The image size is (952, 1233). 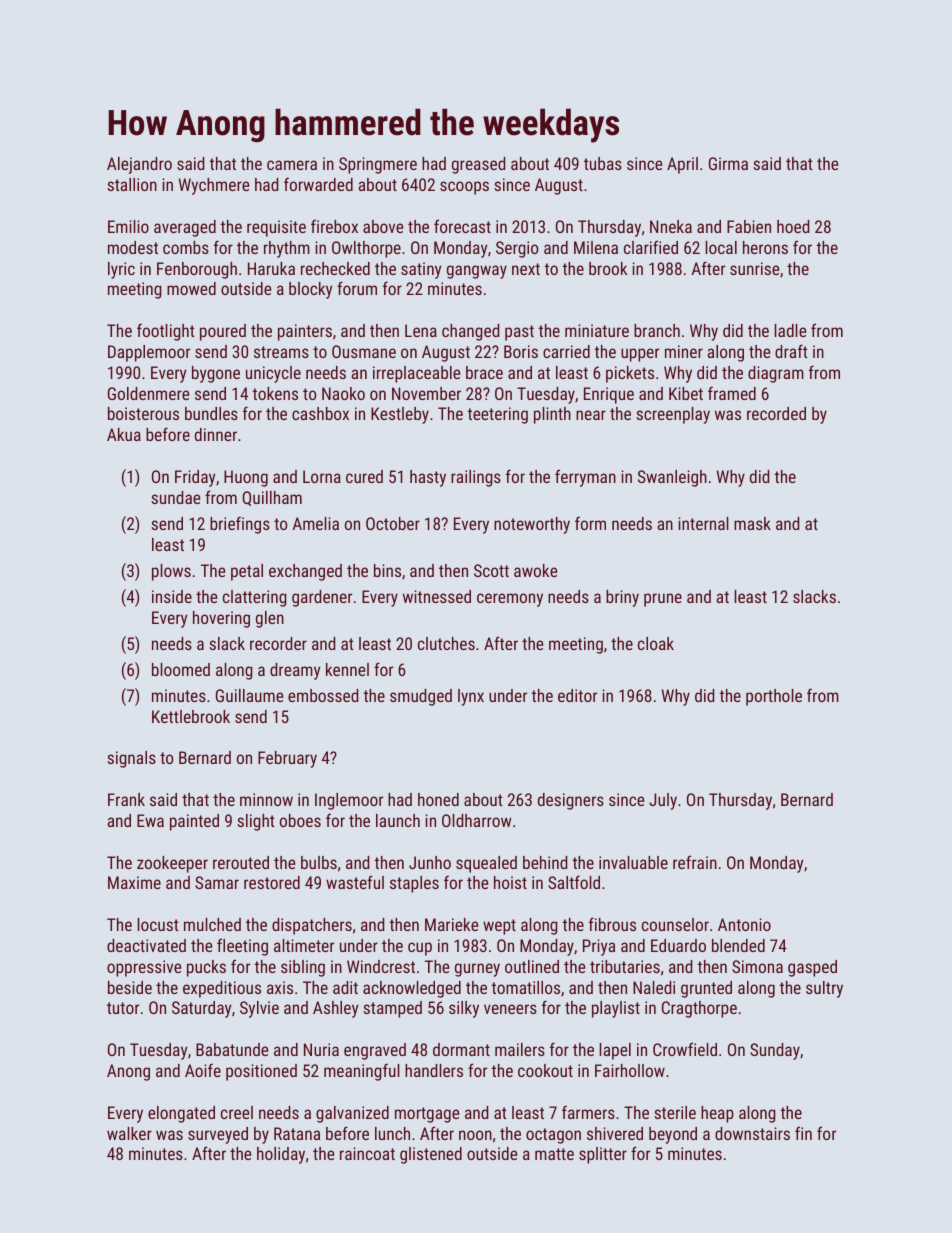 I want to click on July, so click(x=663, y=801).
